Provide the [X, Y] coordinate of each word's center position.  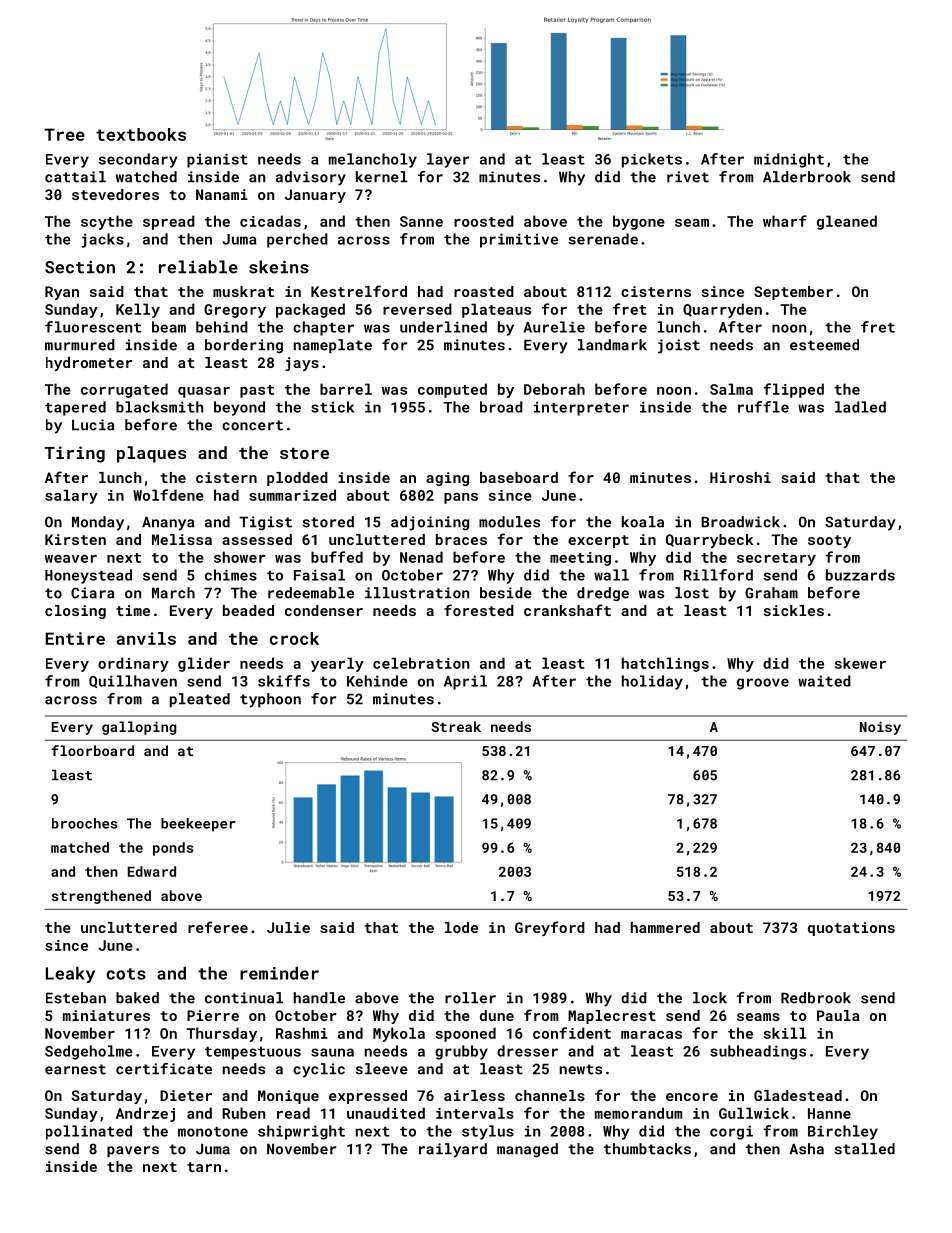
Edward [152, 871]
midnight [789, 160]
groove [763, 684]
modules [509, 522]
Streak [456, 726]
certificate [164, 1069]
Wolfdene [168, 495]
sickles [794, 610]
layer [448, 160]
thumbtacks [647, 1149]
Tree [64, 134]
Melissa [182, 539]
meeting [580, 559]
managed [527, 1150]
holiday [652, 682]
